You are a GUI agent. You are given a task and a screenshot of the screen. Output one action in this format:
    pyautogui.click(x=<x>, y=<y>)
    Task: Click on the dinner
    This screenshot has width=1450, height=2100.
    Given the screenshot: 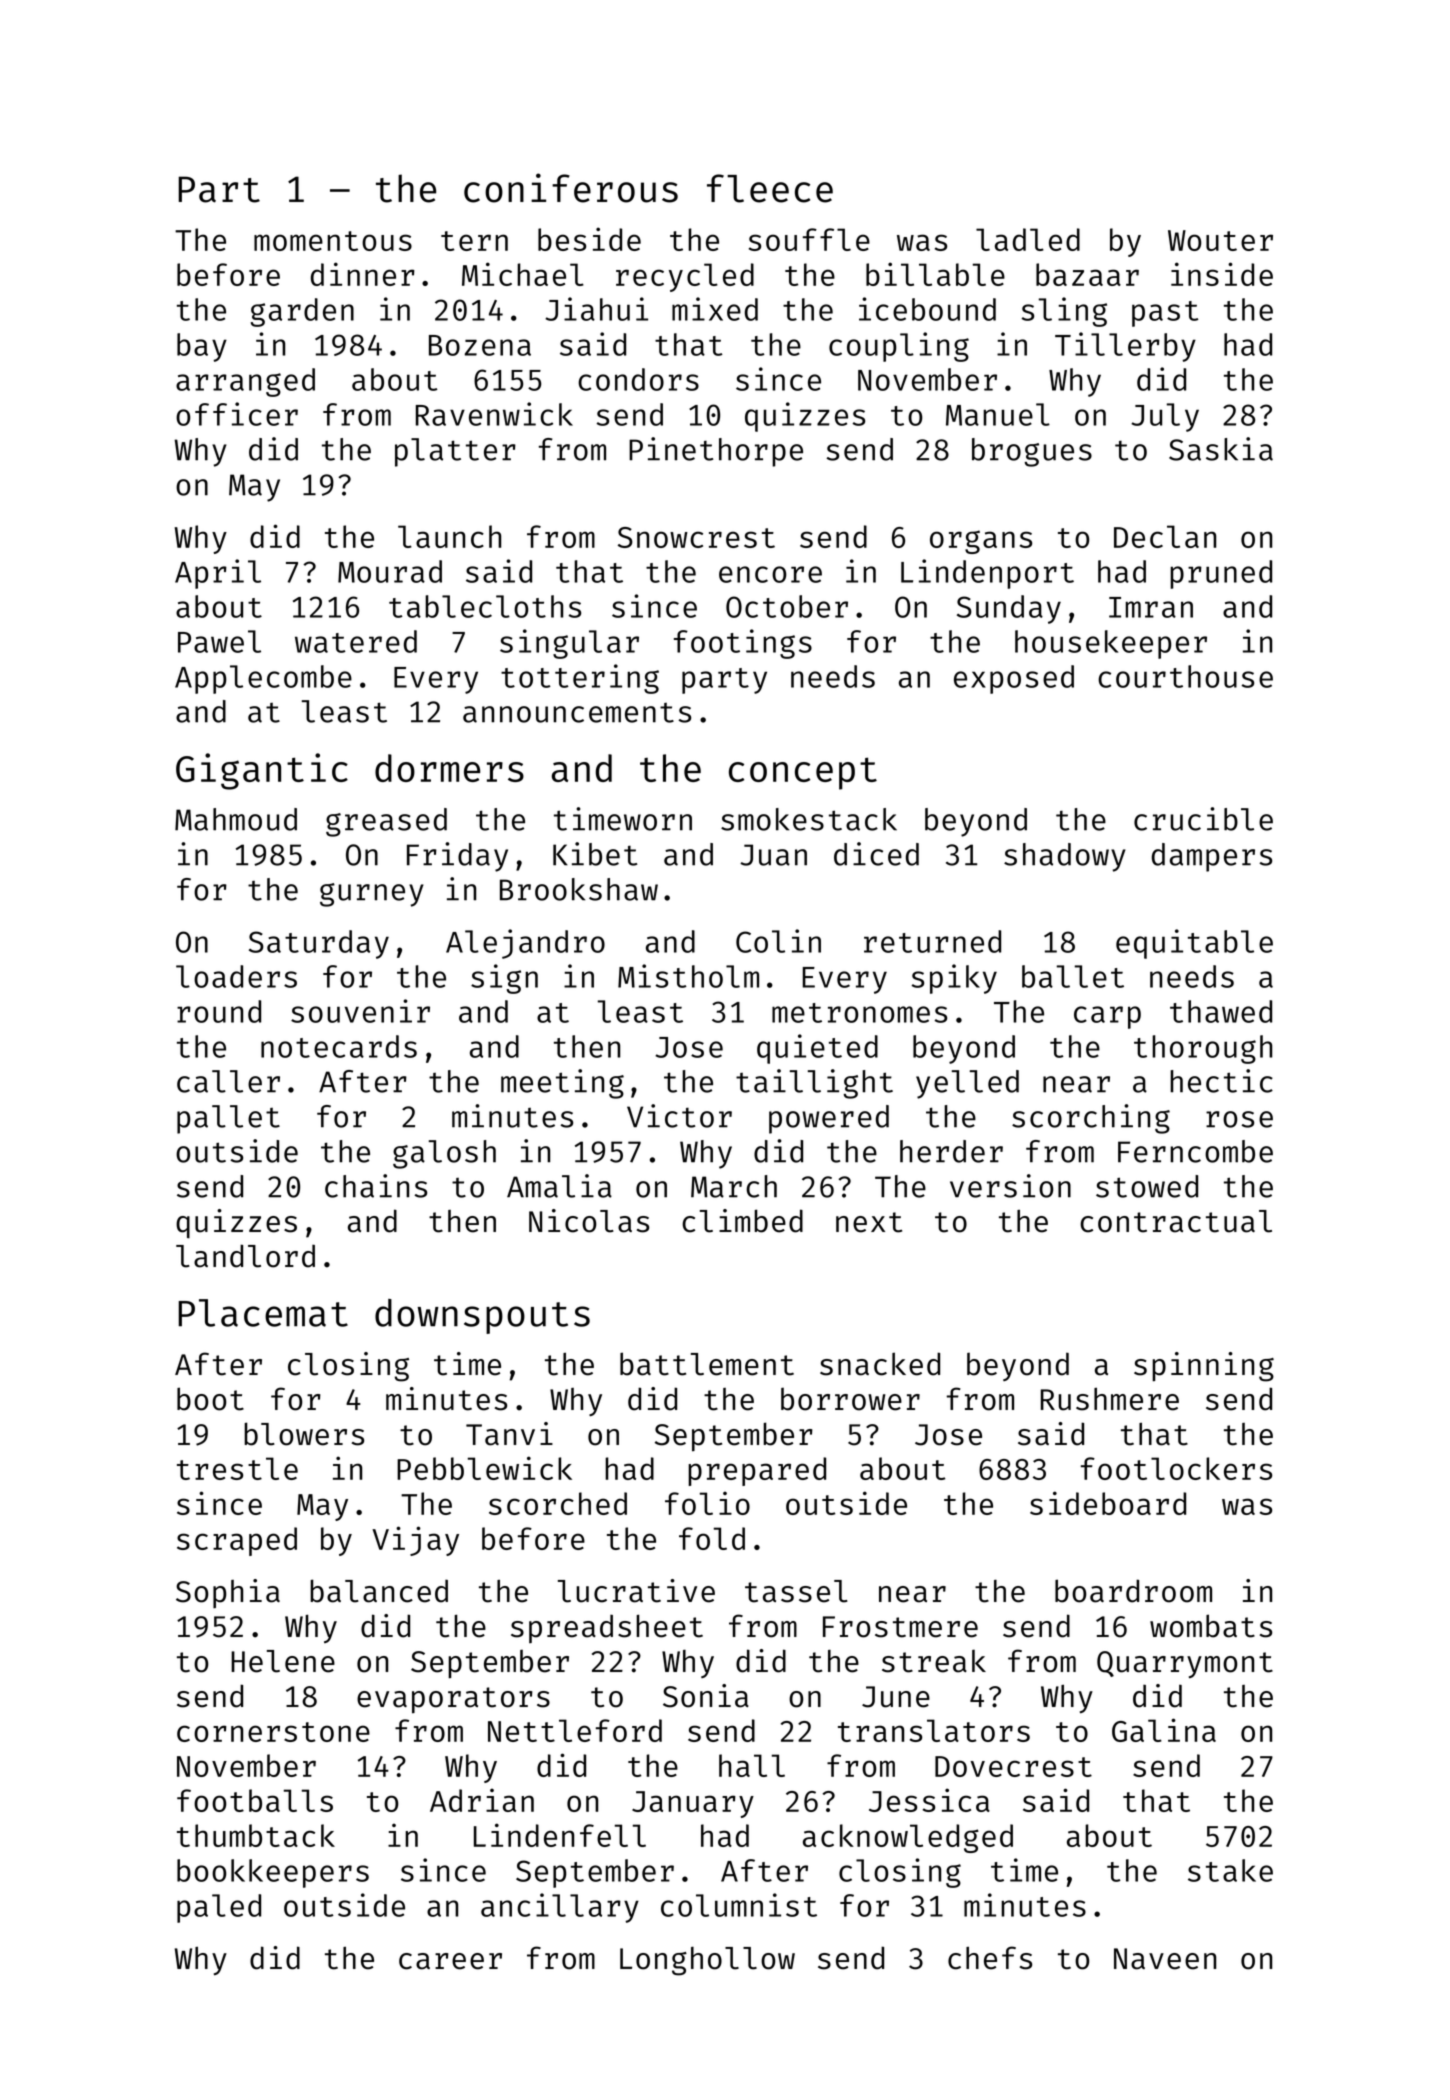 What is the action you would take?
    pyautogui.click(x=363, y=274)
